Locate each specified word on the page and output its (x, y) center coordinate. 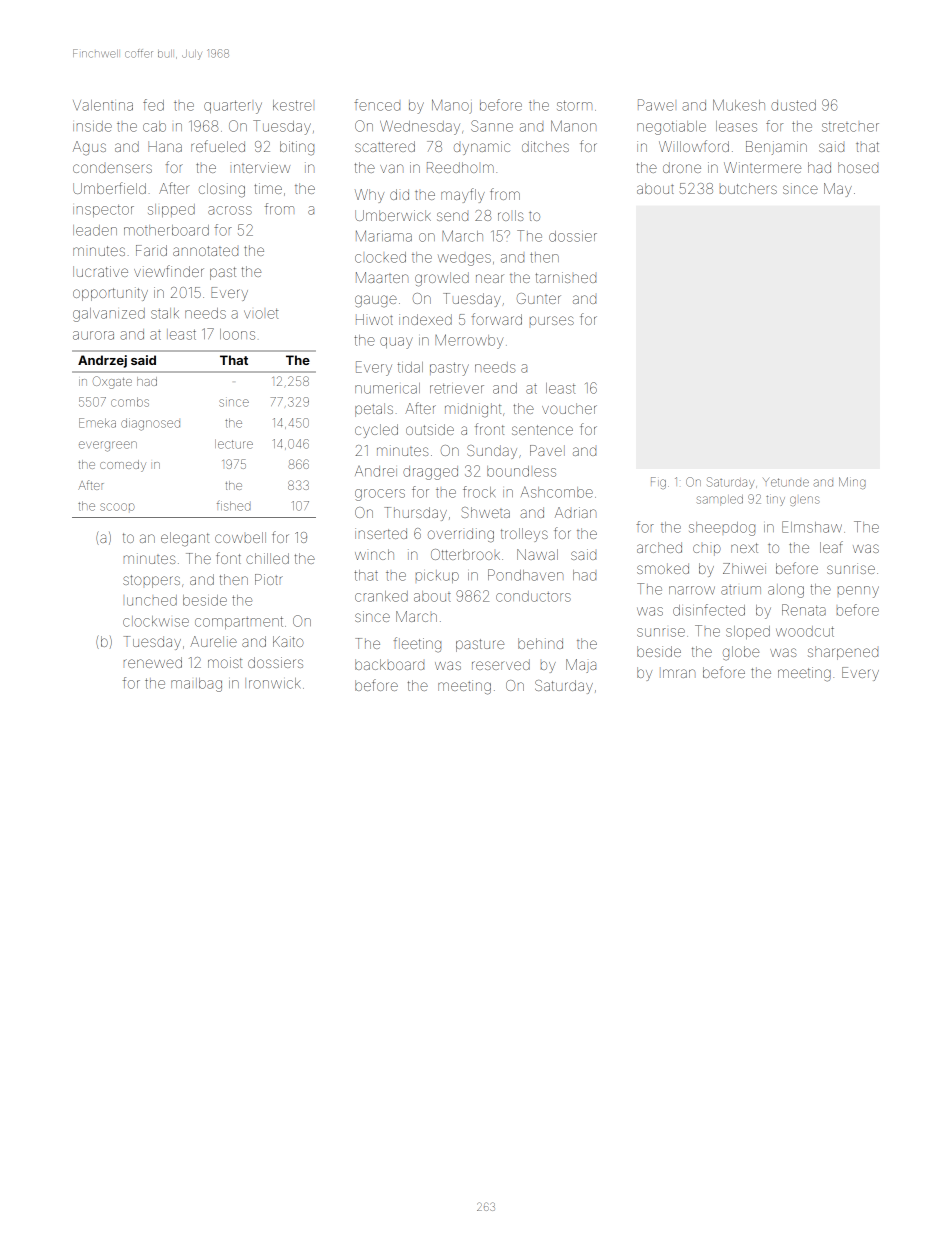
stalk (165, 313)
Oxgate (112, 382)
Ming (852, 483)
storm (574, 105)
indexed (425, 319)
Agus (89, 148)
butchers (748, 188)
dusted (793, 105)
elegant (185, 539)
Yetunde (786, 482)
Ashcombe (557, 492)
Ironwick (273, 683)
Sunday (492, 452)
